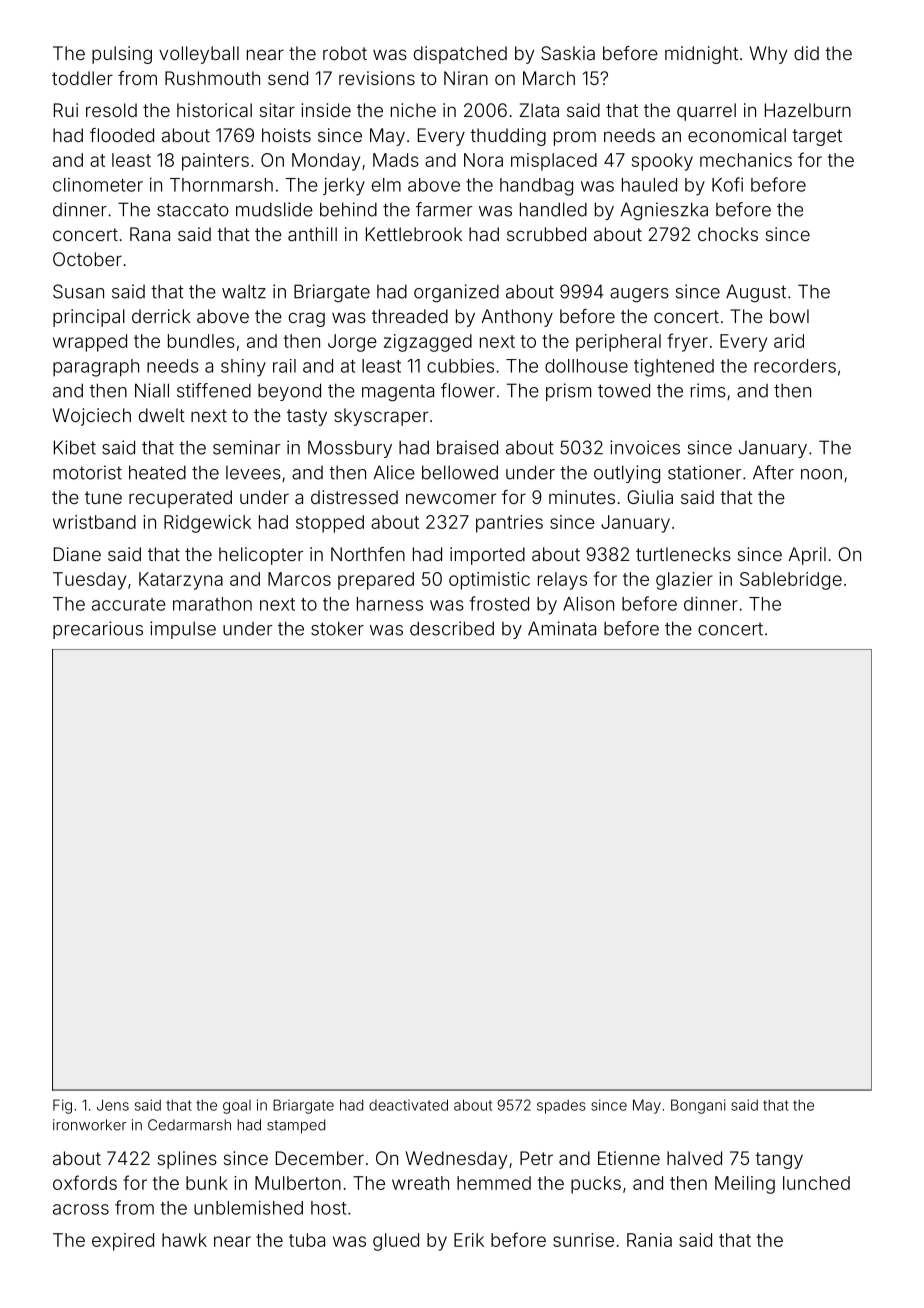 Image resolution: width=924 pixels, height=1308 pixels. Describe the element at coordinates (704, 472) in the page. I see `stationer` at that location.
